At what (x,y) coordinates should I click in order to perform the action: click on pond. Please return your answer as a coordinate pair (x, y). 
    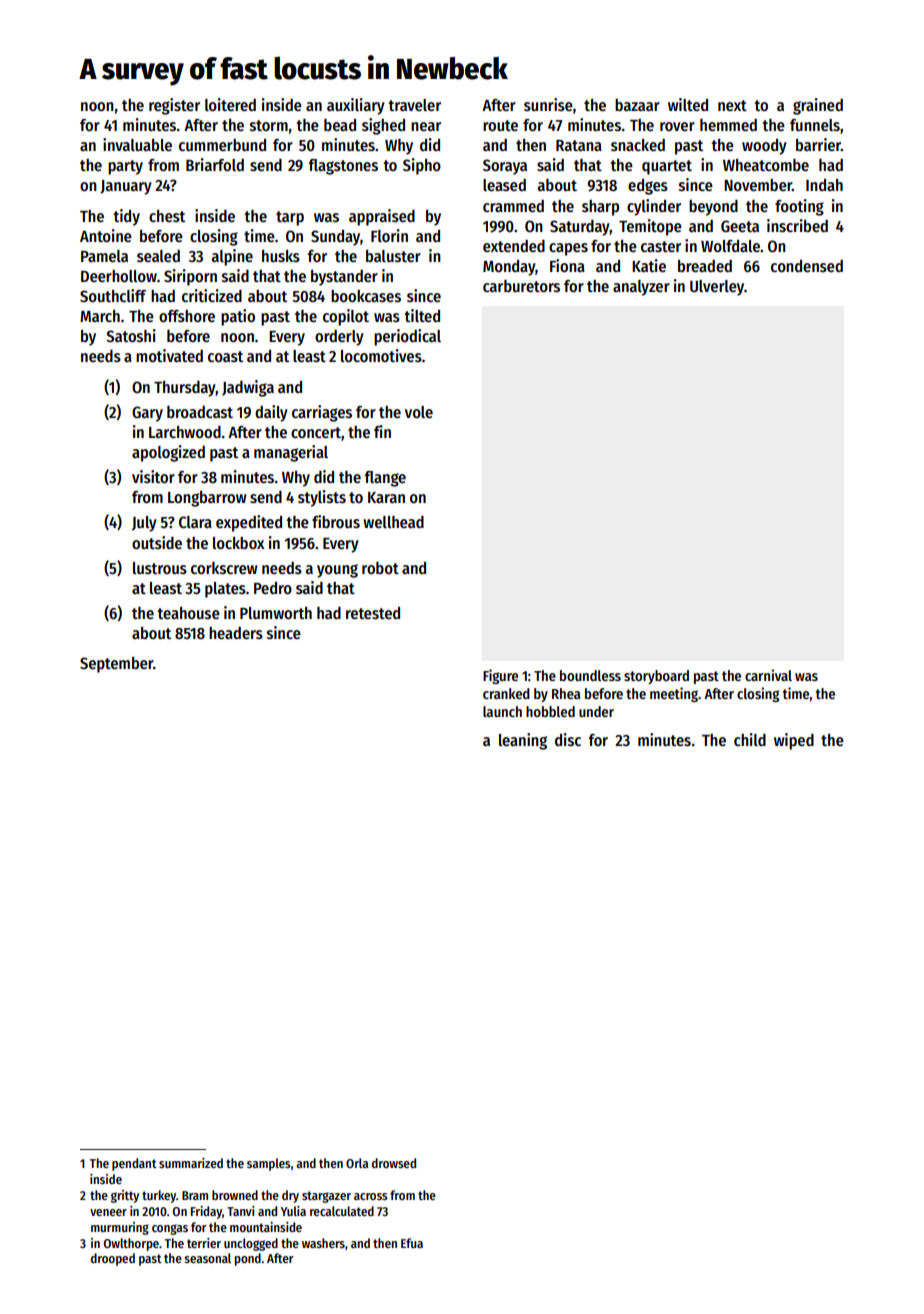
    Looking at the image, I should click on (248, 1259).
